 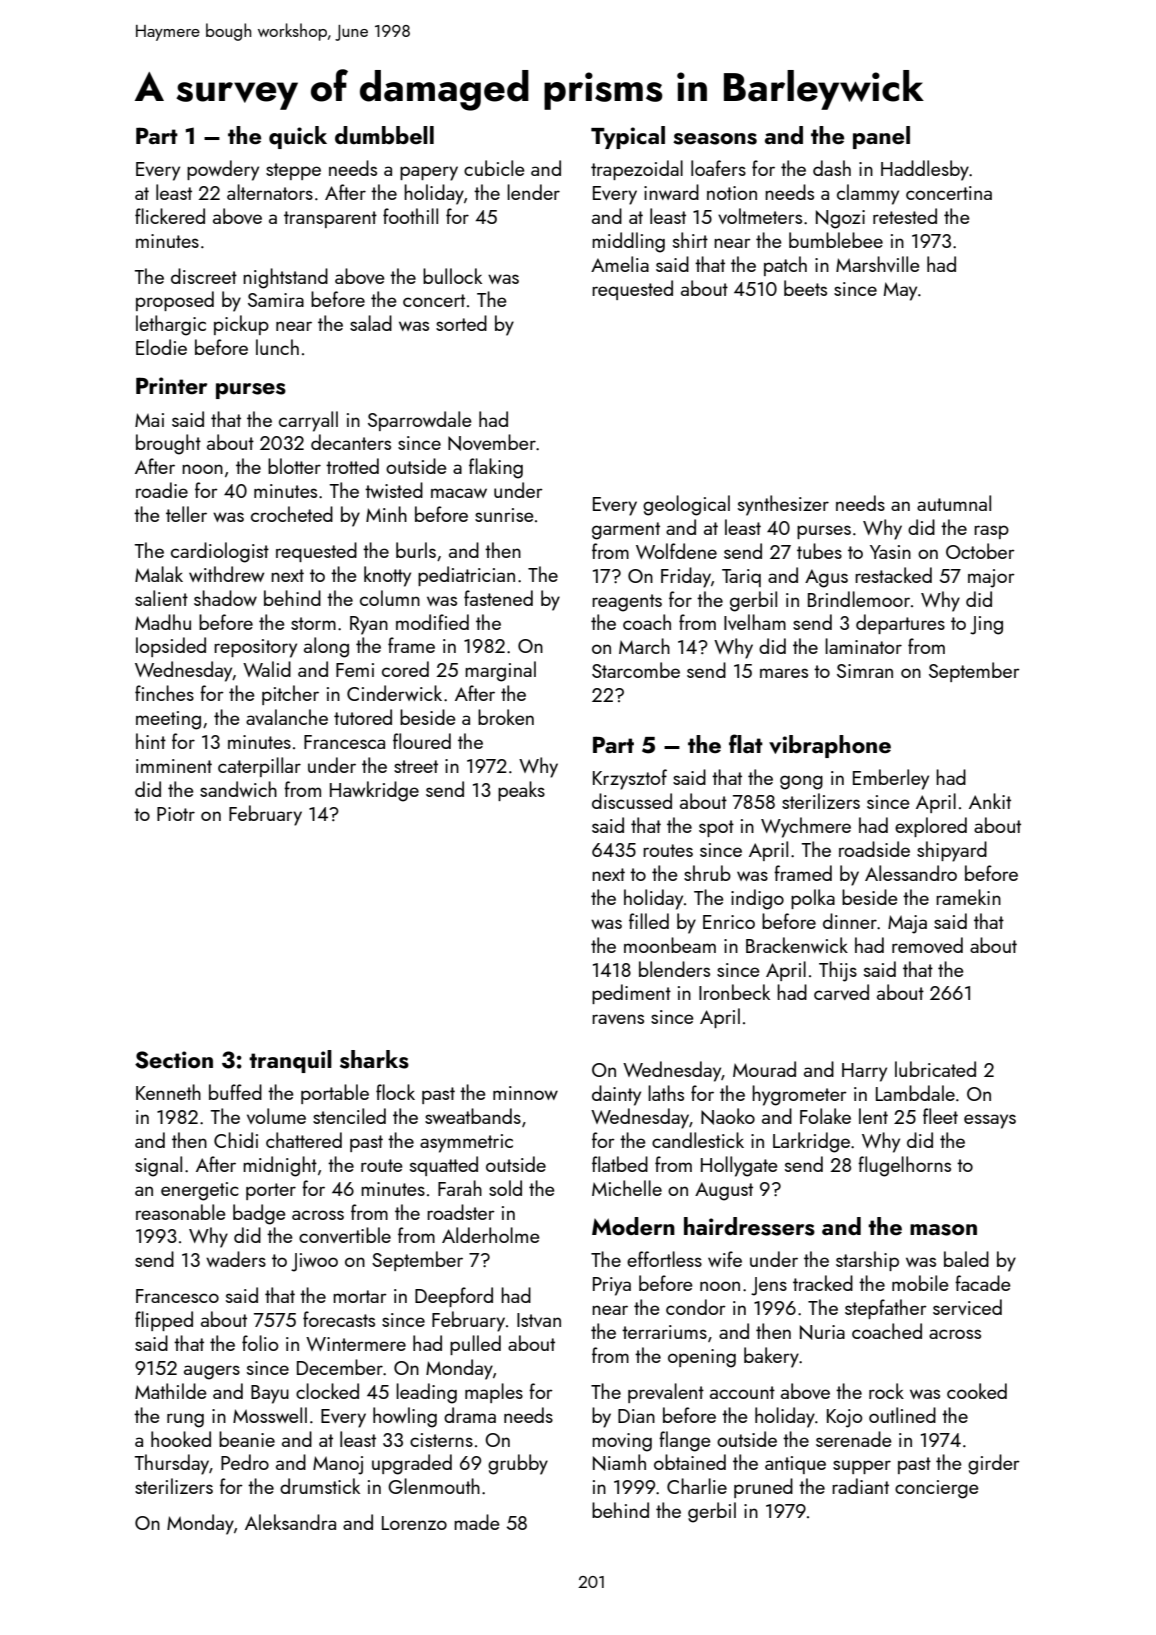 I want to click on Lorenzo, so click(x=414, y=1523).
